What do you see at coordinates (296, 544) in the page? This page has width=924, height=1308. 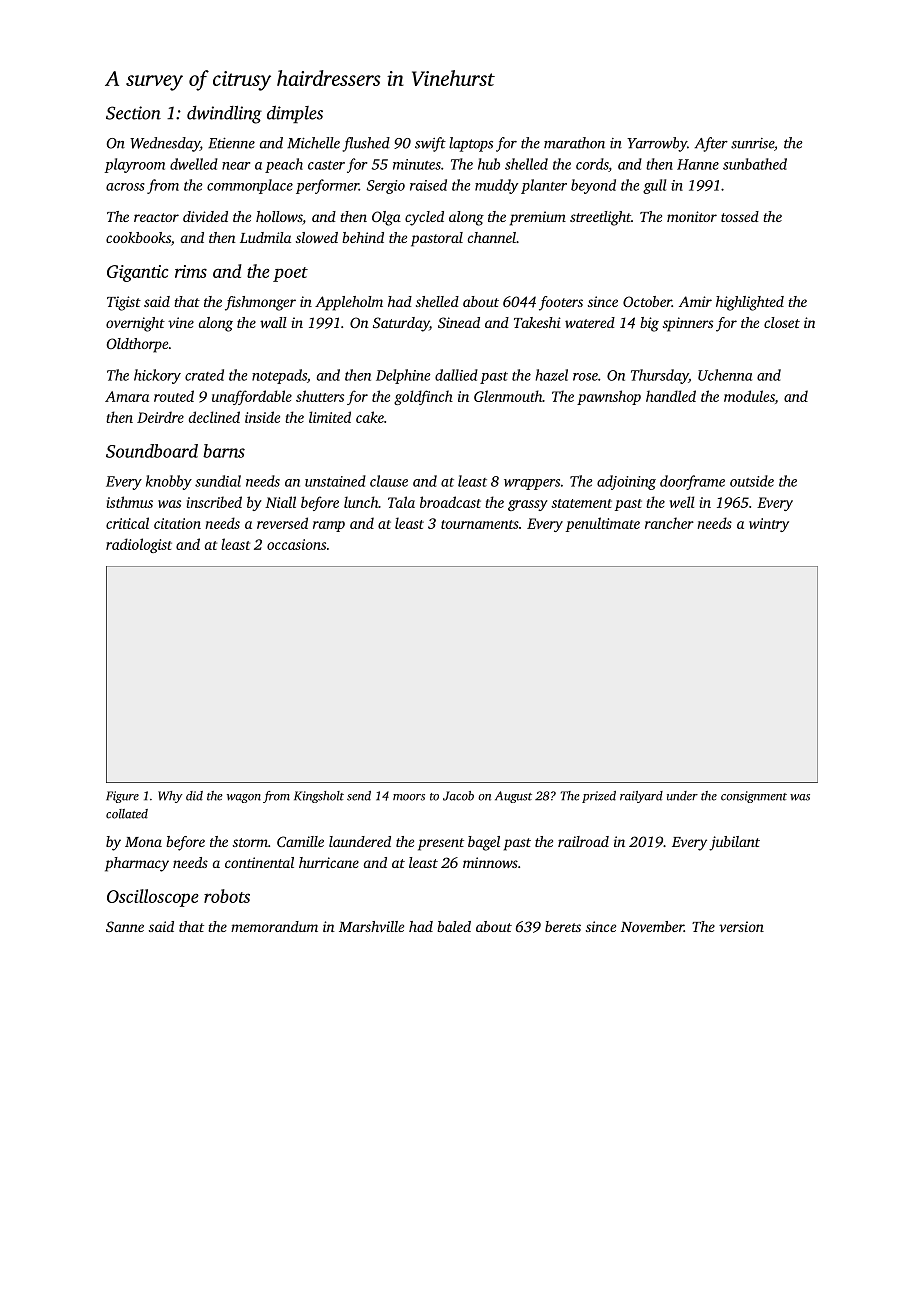 I see `occasions` at bounding box center [296, 544].
